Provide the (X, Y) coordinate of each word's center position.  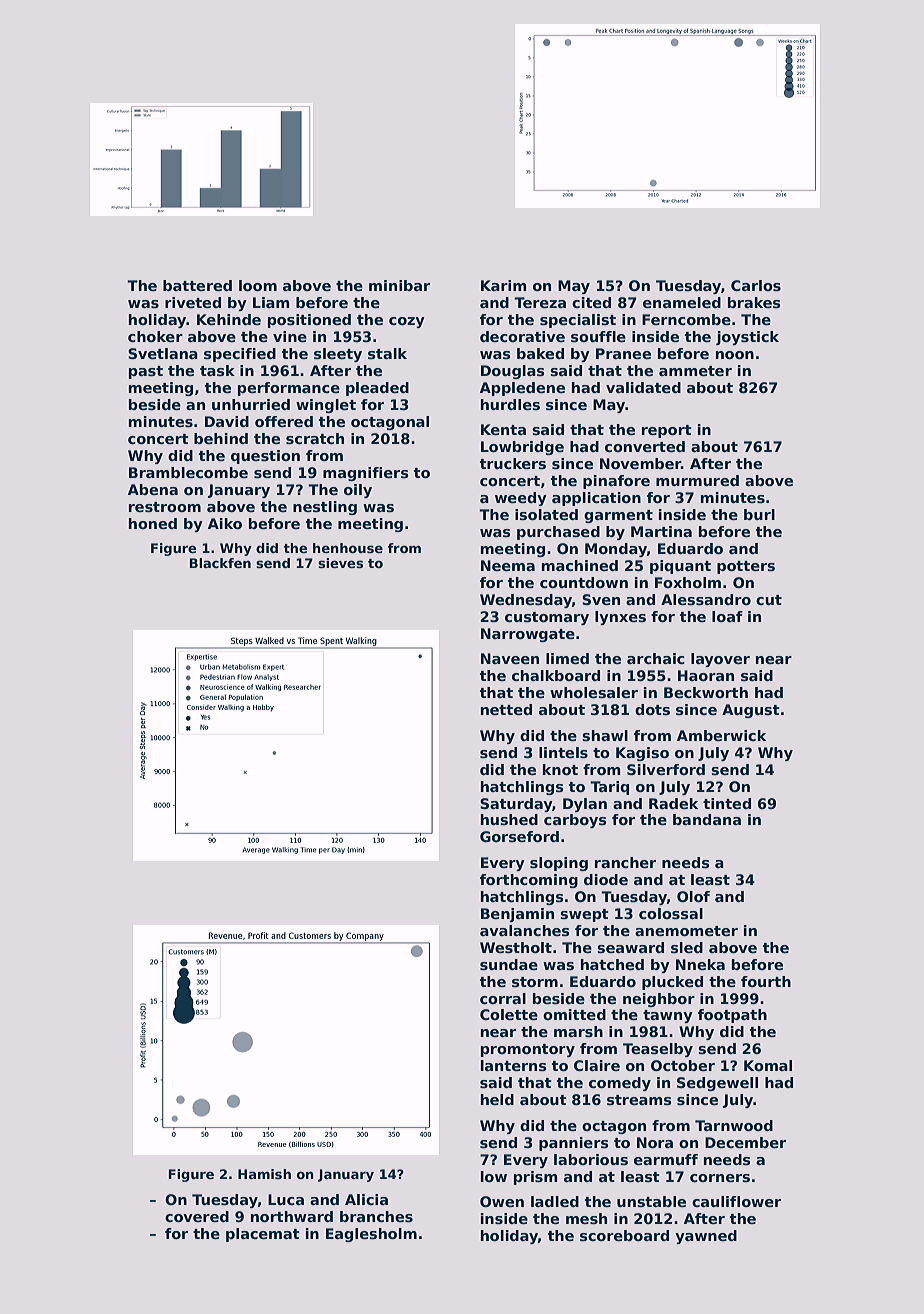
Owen (502, 1201)
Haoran (706, 675)
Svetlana (163, 353)
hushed (509, 819)
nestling (325, 508)
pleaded (377, 389)
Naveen (510, 658)
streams (639, 1100)
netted (506, 709)
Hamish (264, 1174)
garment (618, 516)
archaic (656, 658)
